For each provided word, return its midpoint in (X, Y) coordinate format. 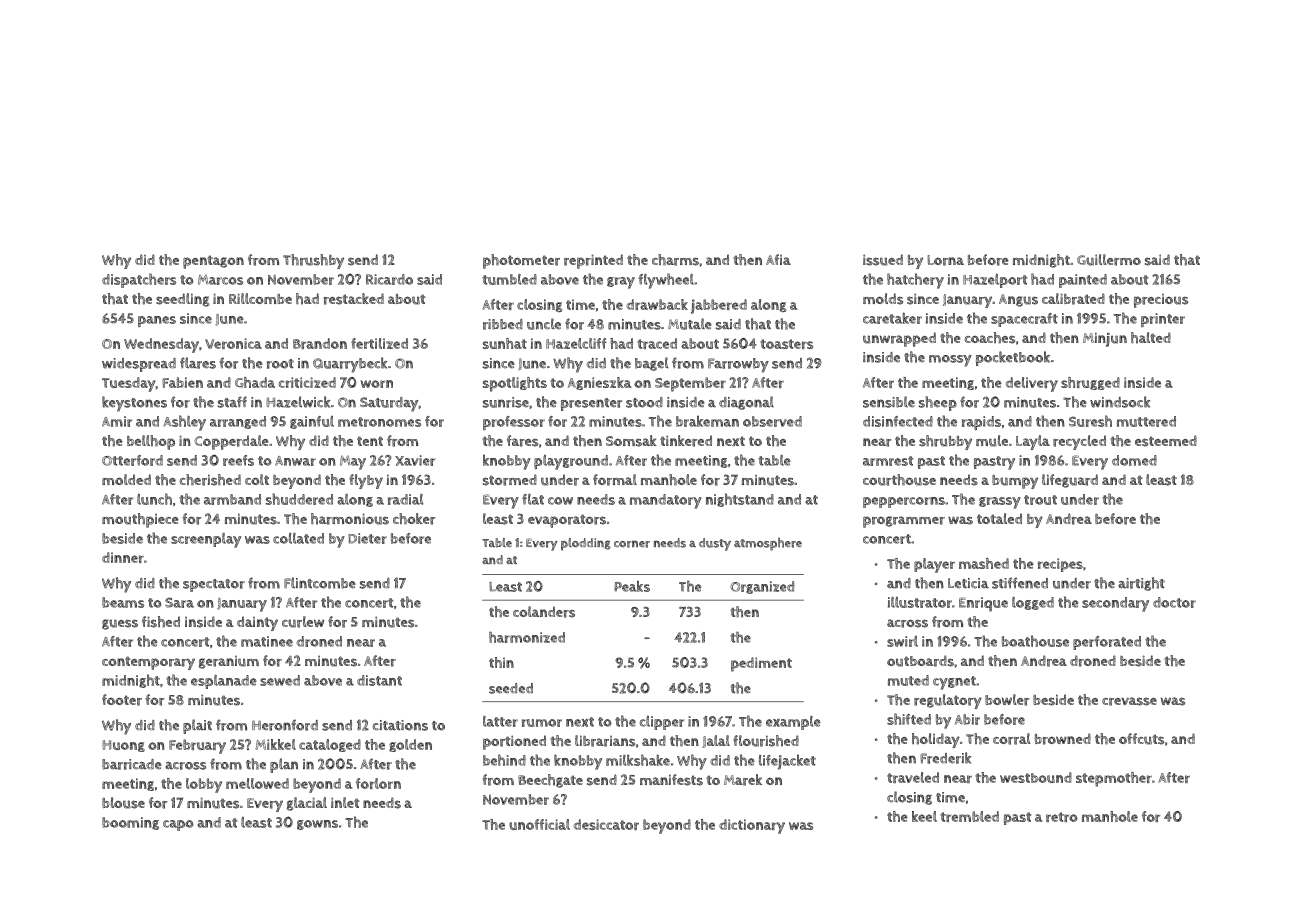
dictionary (752, 826)
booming (130, 823)
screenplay (206, 540)
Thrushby (313, 261)
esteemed (1166, 441)
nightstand (740, 500)
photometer (521, 261)
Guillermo (1109, 260)
